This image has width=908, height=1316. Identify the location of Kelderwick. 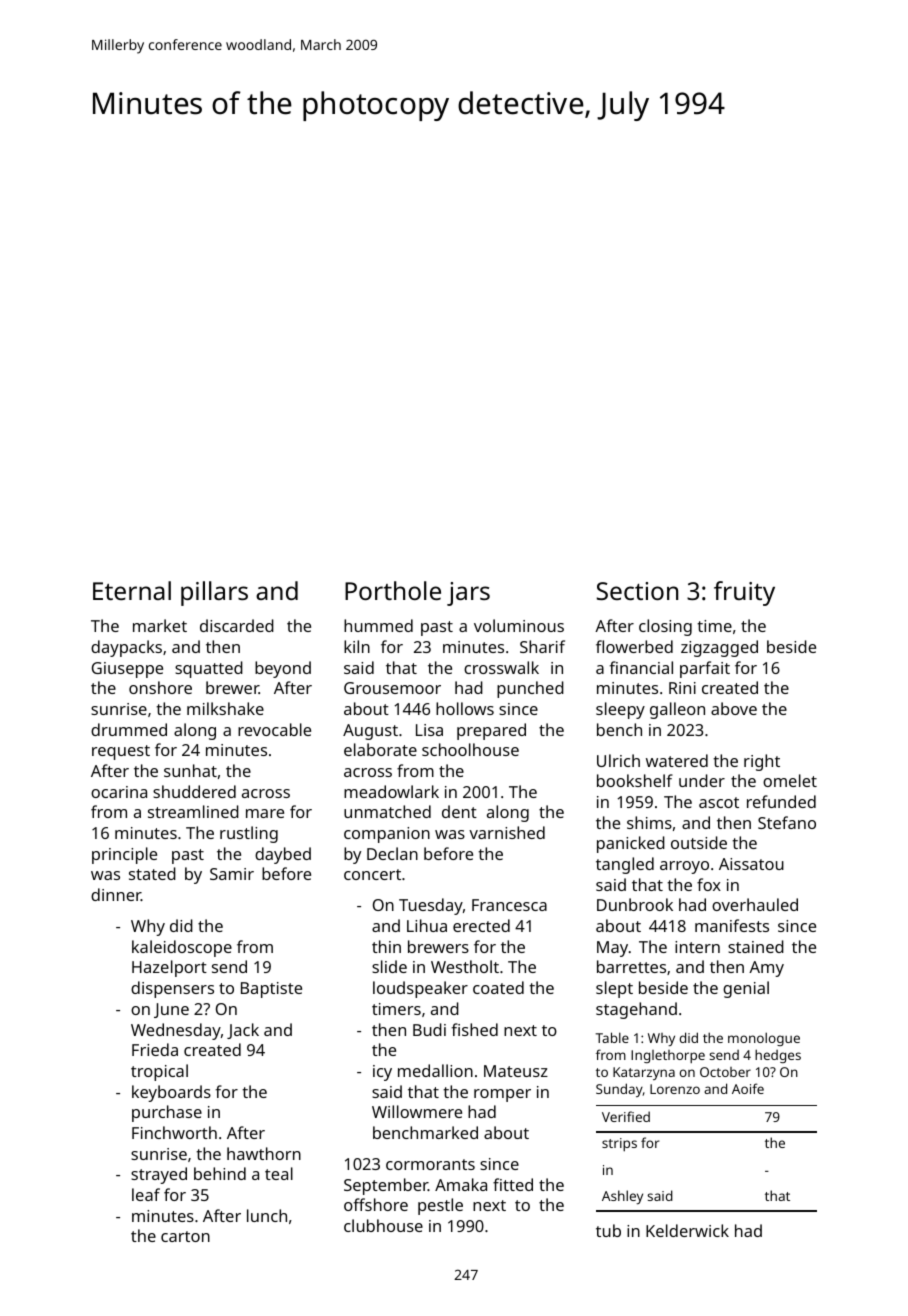
(687, 1230).
